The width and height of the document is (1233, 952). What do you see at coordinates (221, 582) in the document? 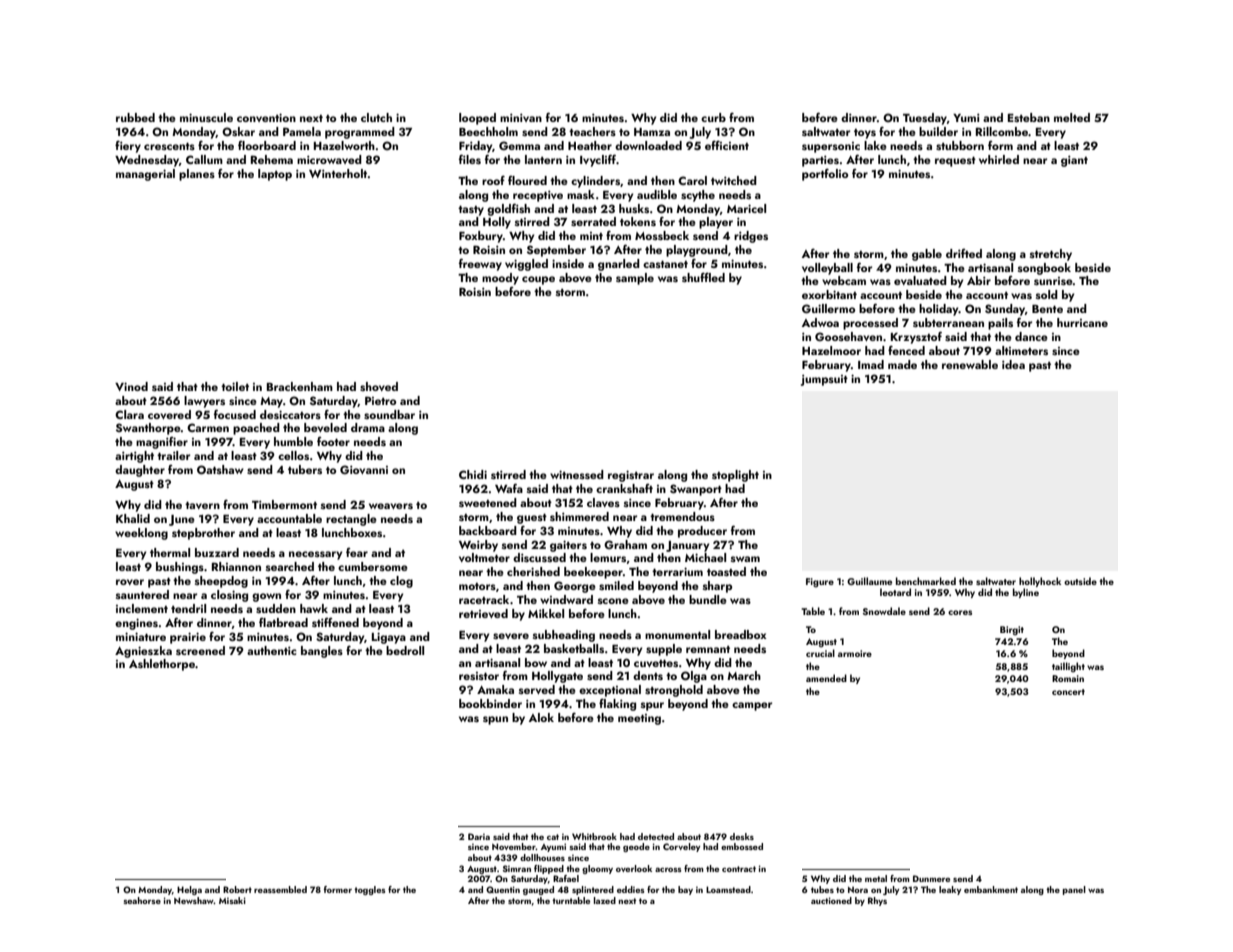
I see `sheepdog` at bounding box center [221, 582].
